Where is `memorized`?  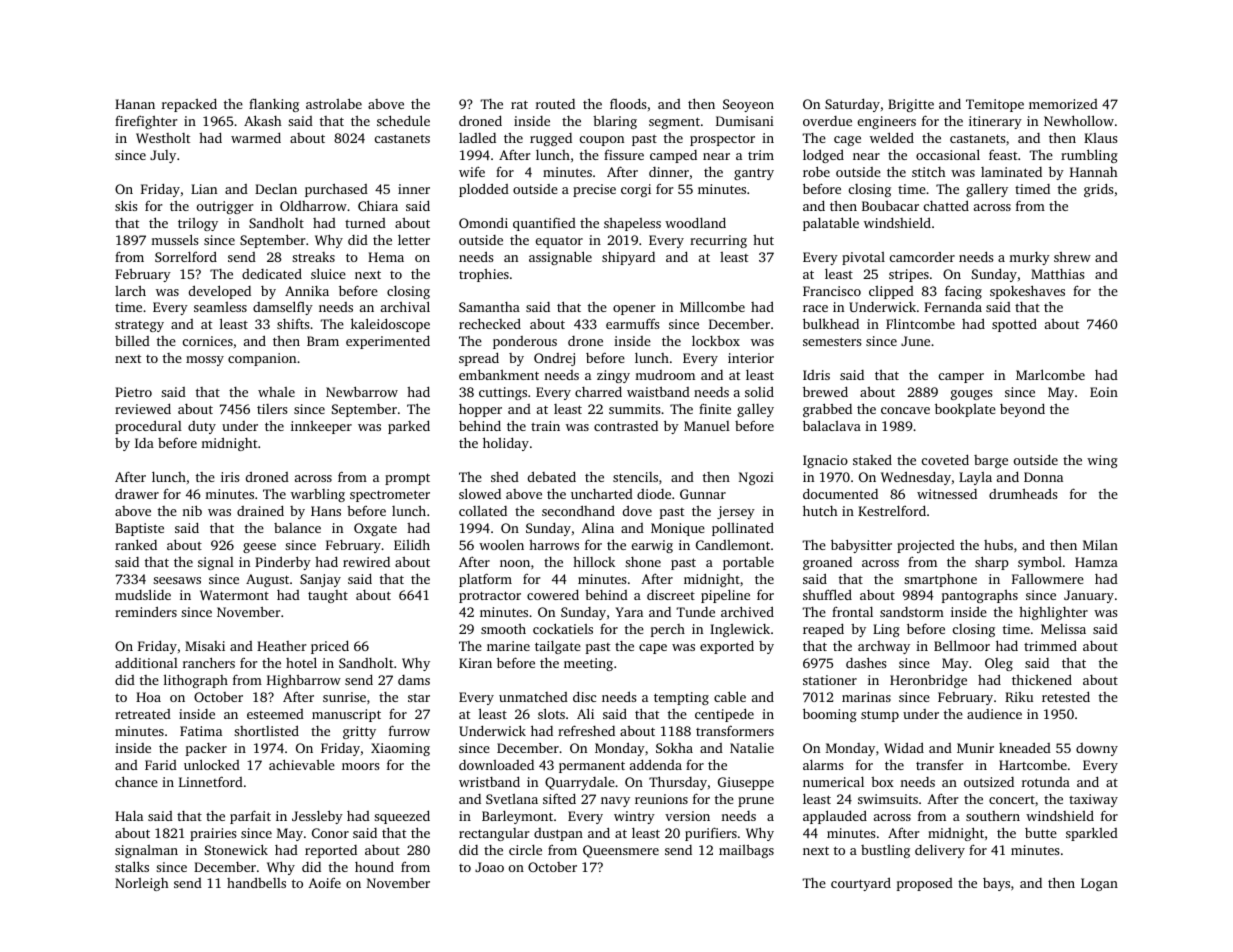 memorized is located at coordinates (1063, 104).
